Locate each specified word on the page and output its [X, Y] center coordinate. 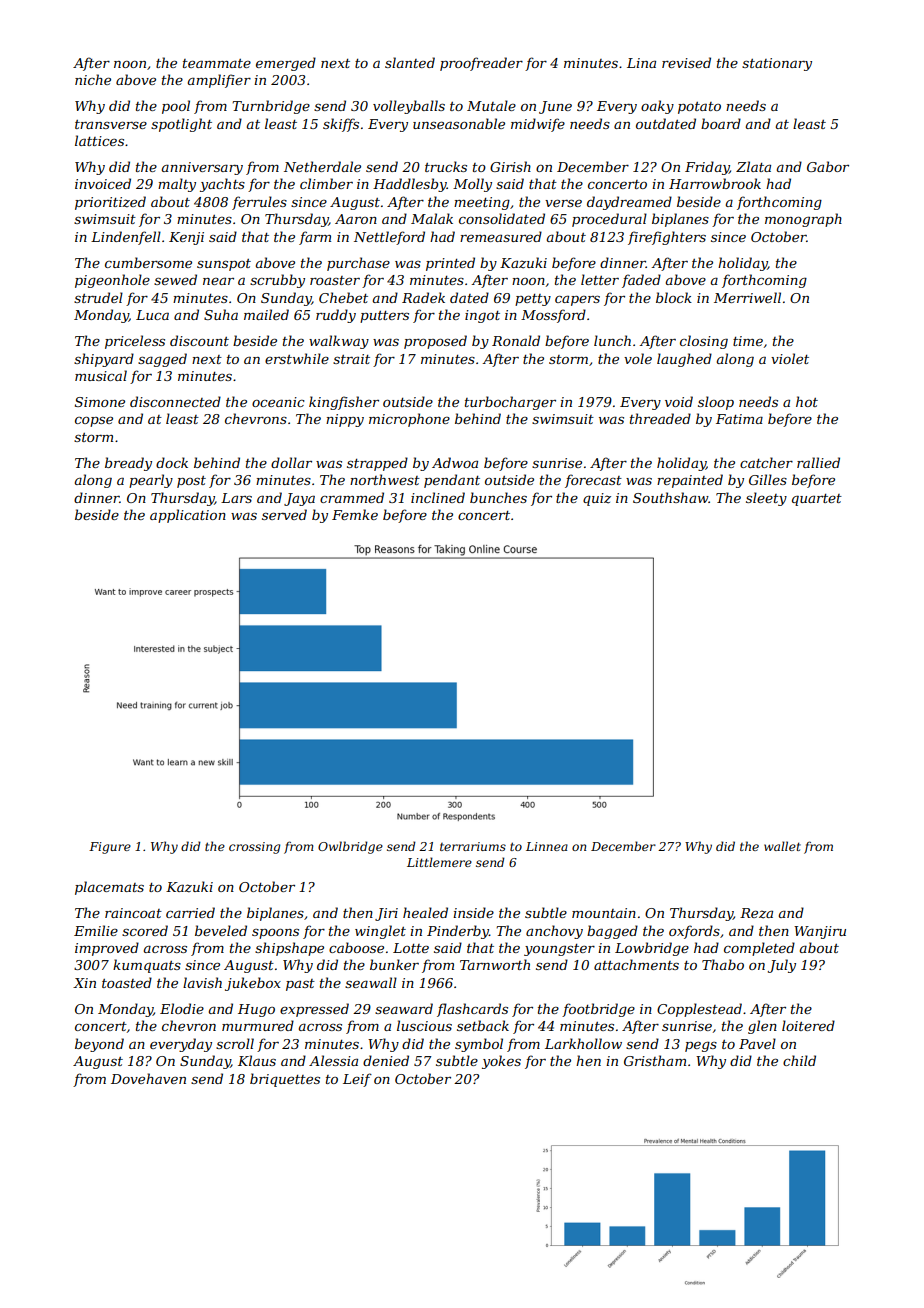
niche [93, 79]
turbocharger [510, 403]
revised [686, 62]
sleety [766, 499]
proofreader [481, 64]
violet [790, 358]
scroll [235, 1043]
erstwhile [297, 358]
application [188, 516]
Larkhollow [583, 1043]
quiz [597, 499]
